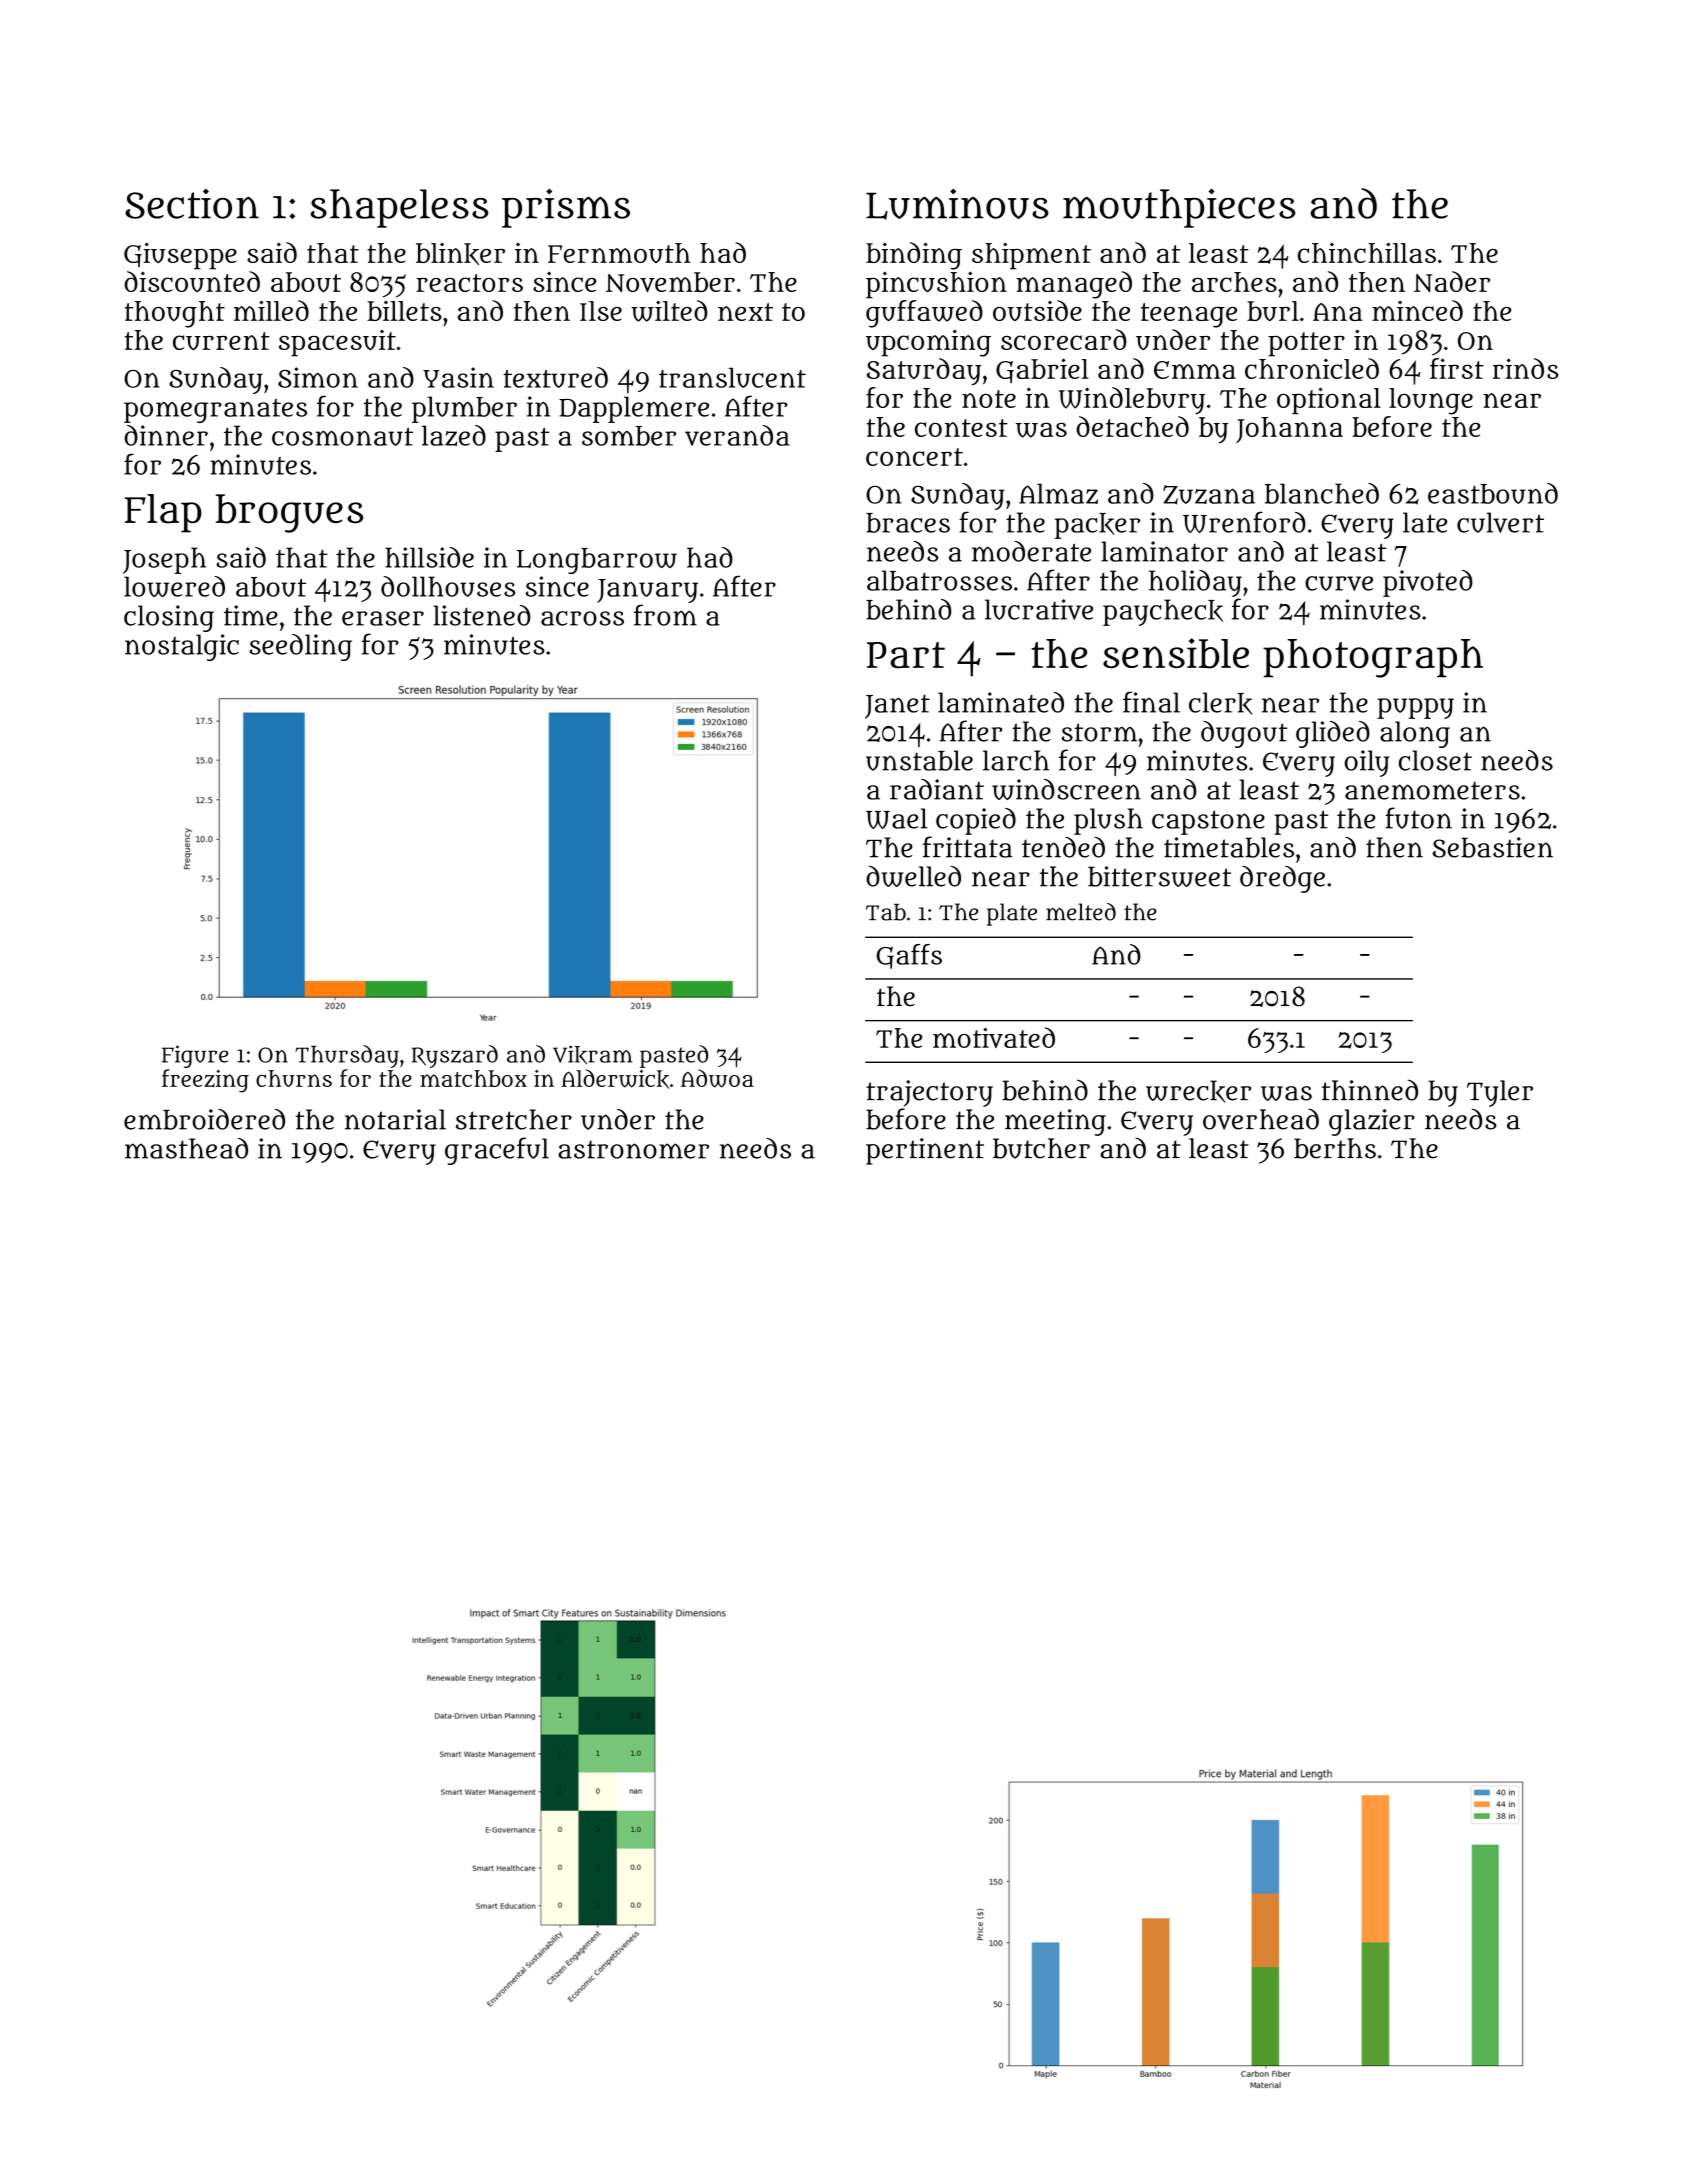 Image resolution: width=1683 pixels, height=2178 pixels. I want to click on billets, so click(404, 311).
